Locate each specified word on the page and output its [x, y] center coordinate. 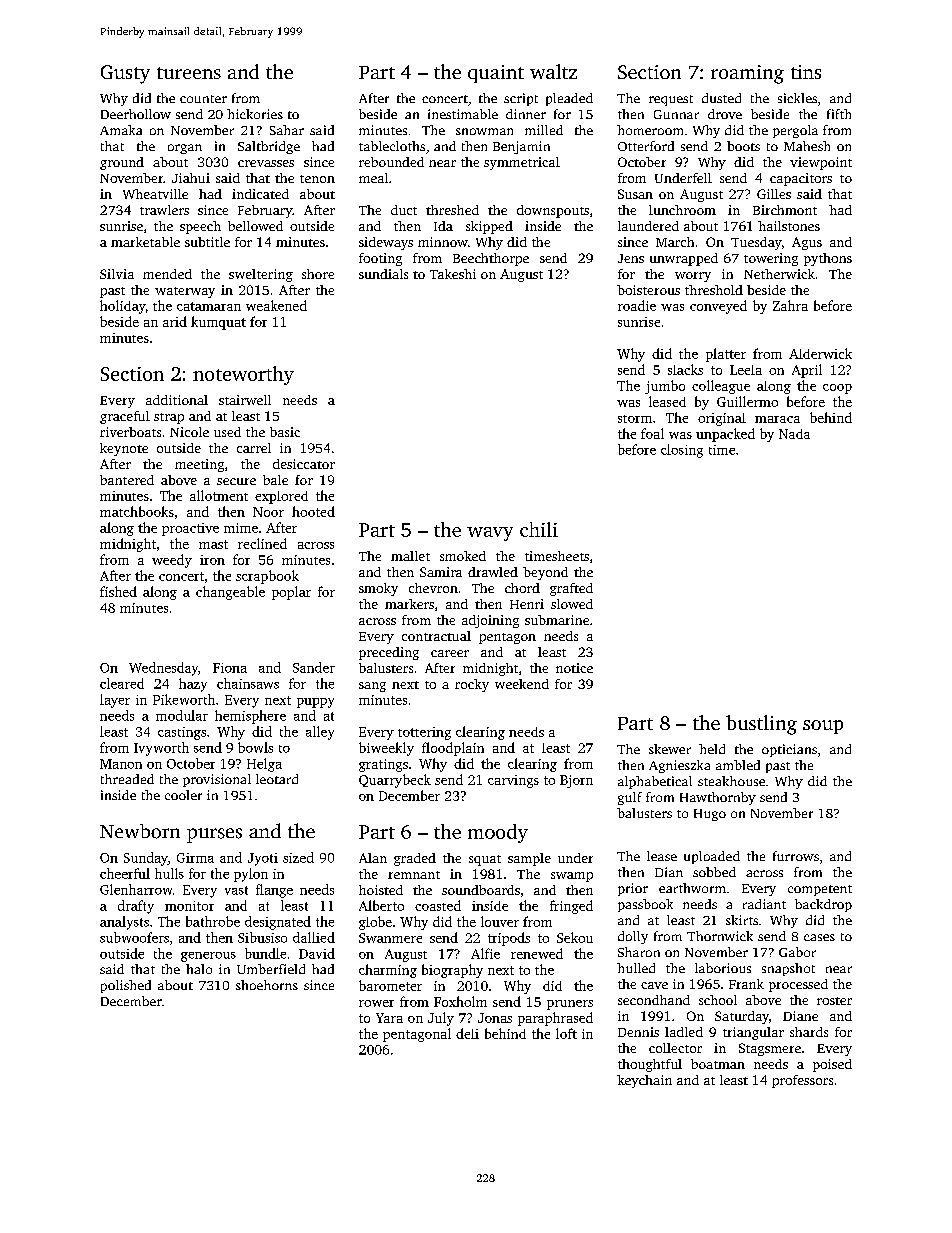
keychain [644, 1081]
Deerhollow [136, 114]
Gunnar [676, 114]
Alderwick [820, 353]
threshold [714, 290]
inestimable [463, 114]
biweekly [386, 749]
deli [467, 1033]
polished [126, 986]
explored [281, 497]
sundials [383, 274]
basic [285, 432]
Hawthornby [718, 798]
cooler [183, 795]
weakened [276, 305]
